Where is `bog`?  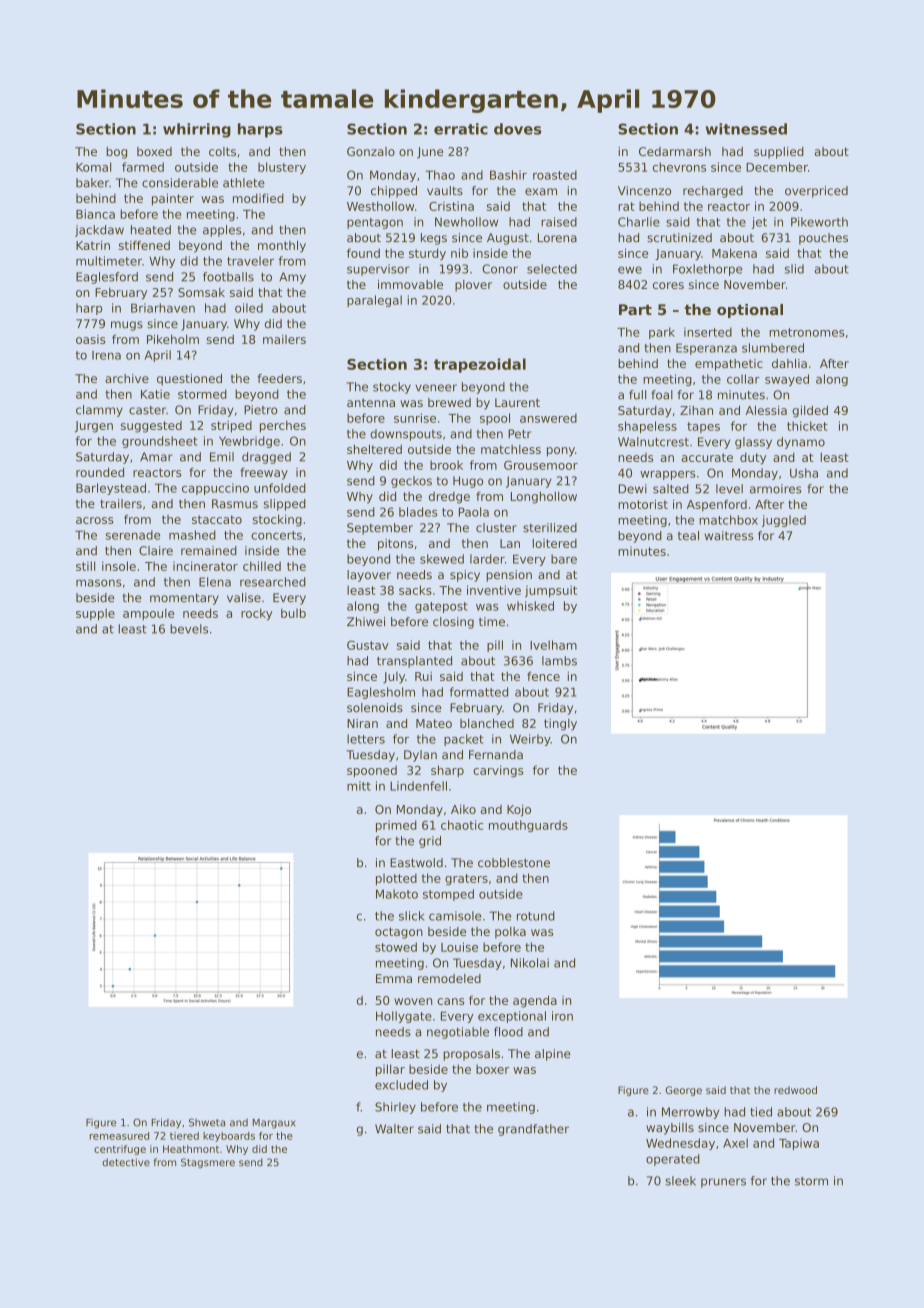 bog is located at coordinates (116, 153).
